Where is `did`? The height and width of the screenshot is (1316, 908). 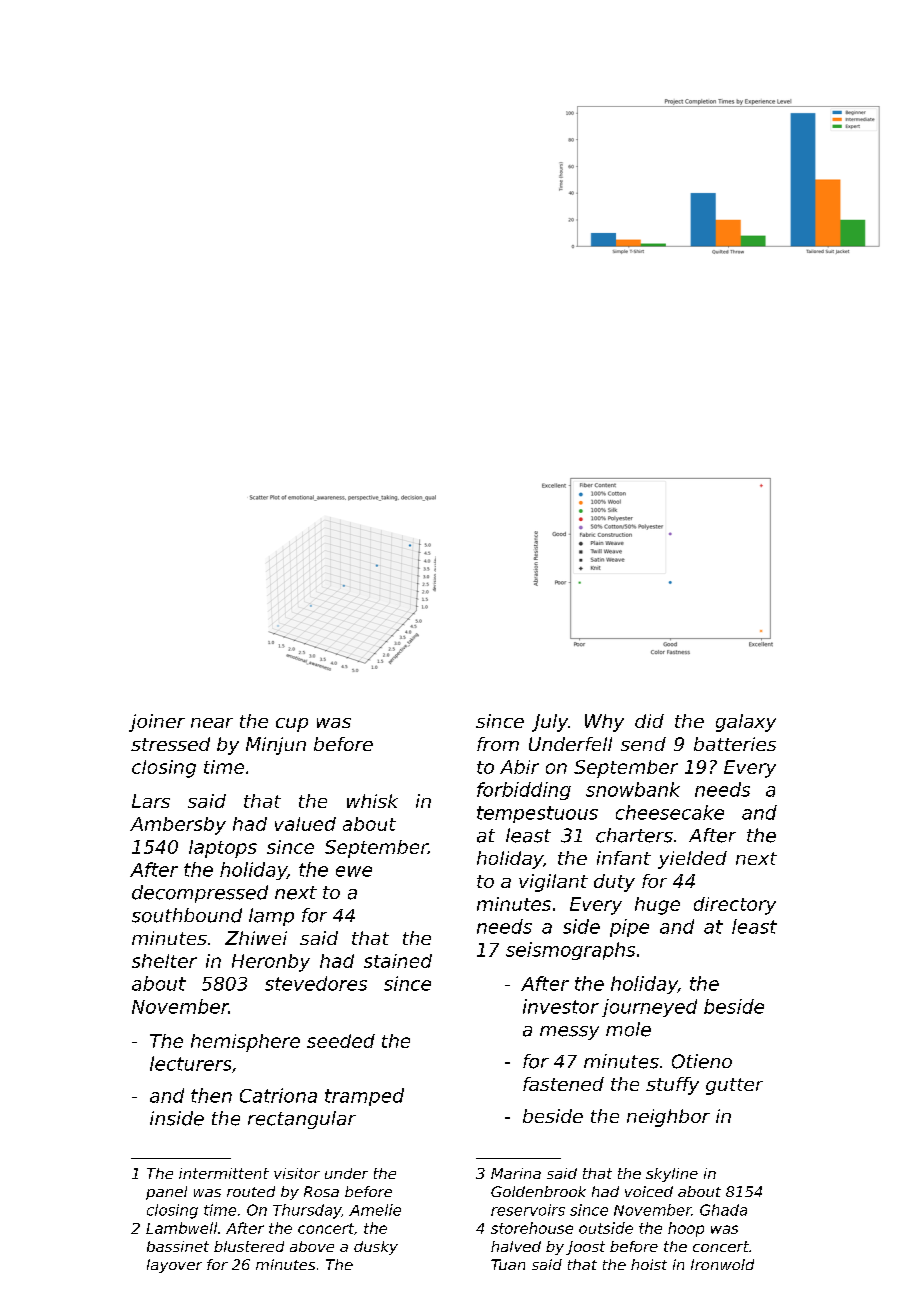
did is located at coordinates (649, 721).
